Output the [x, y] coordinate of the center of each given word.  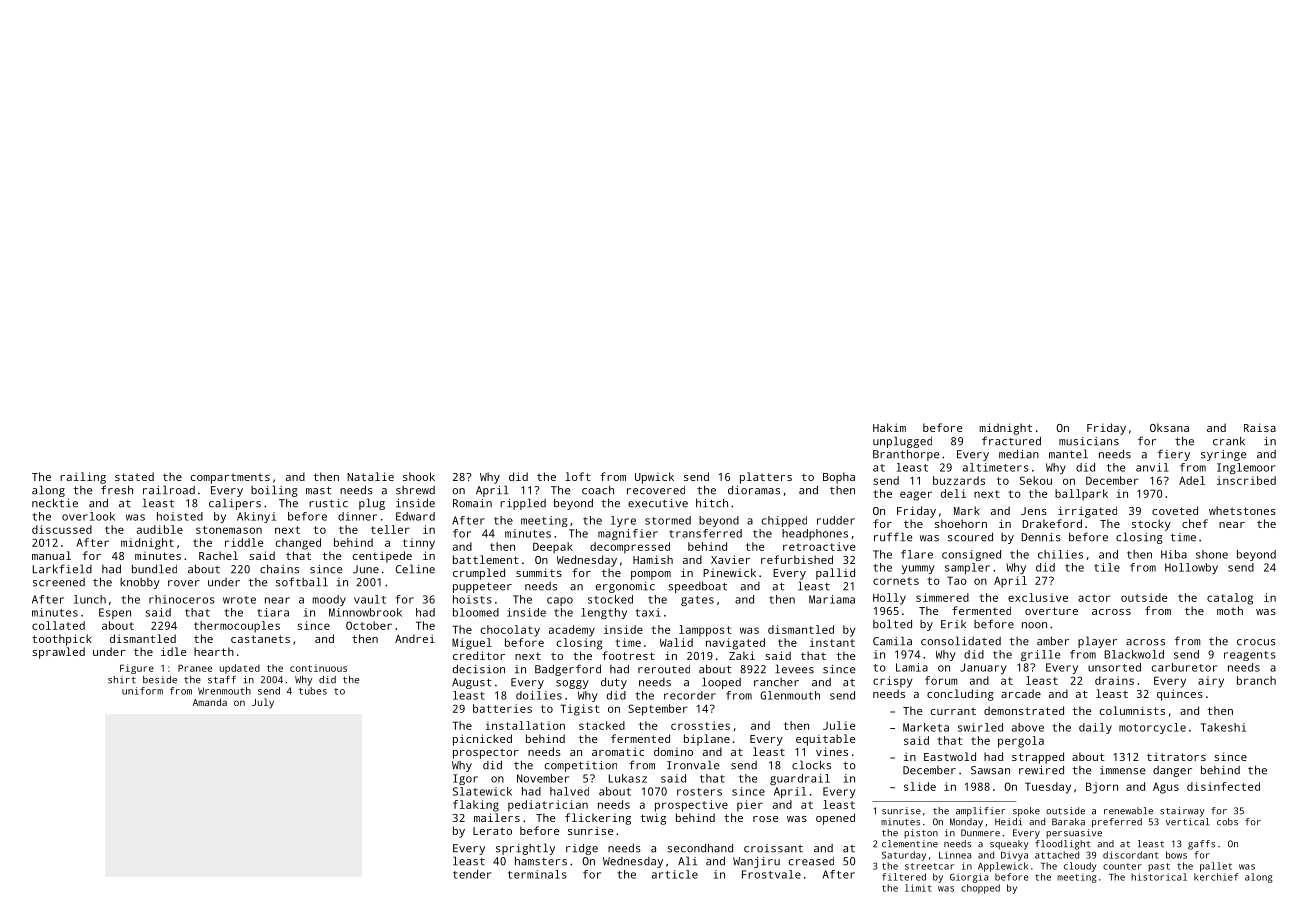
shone [1212, 554]
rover [184, 583]
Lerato [492, 831]
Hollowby [1191, 568]
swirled [980, 727]
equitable [826, 740]
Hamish [653, 559]
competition [580, 766]
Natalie [370, 476]
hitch [712, 503]
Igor [465, 779]
